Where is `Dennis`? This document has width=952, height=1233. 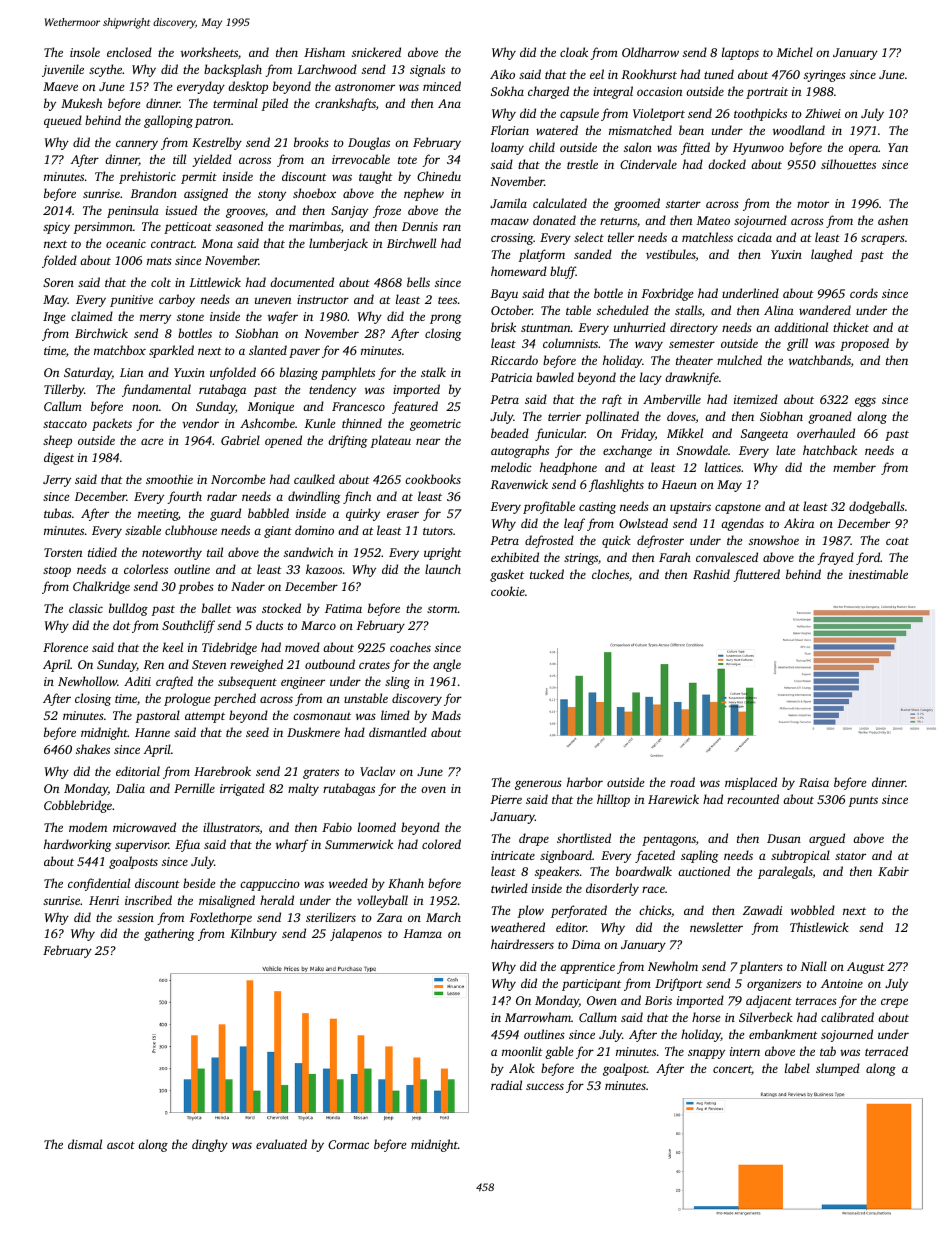 Dennis is located at coordinates (420, 226).
